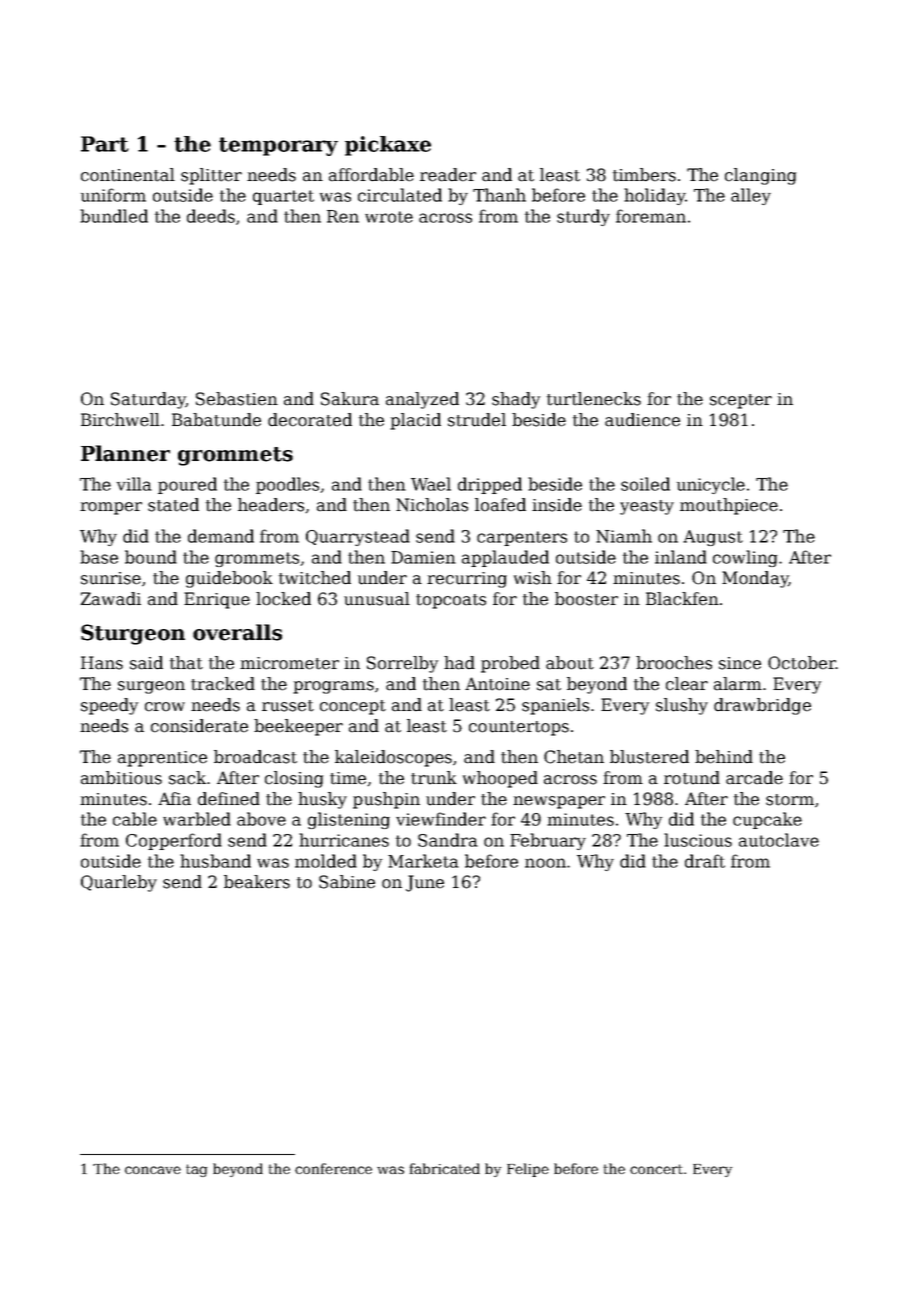 The width and height of the document is (924, 1314). What do you see at coordinates (754, 778) in the document?
I see `arcade` at bounding box center [754, 778].
